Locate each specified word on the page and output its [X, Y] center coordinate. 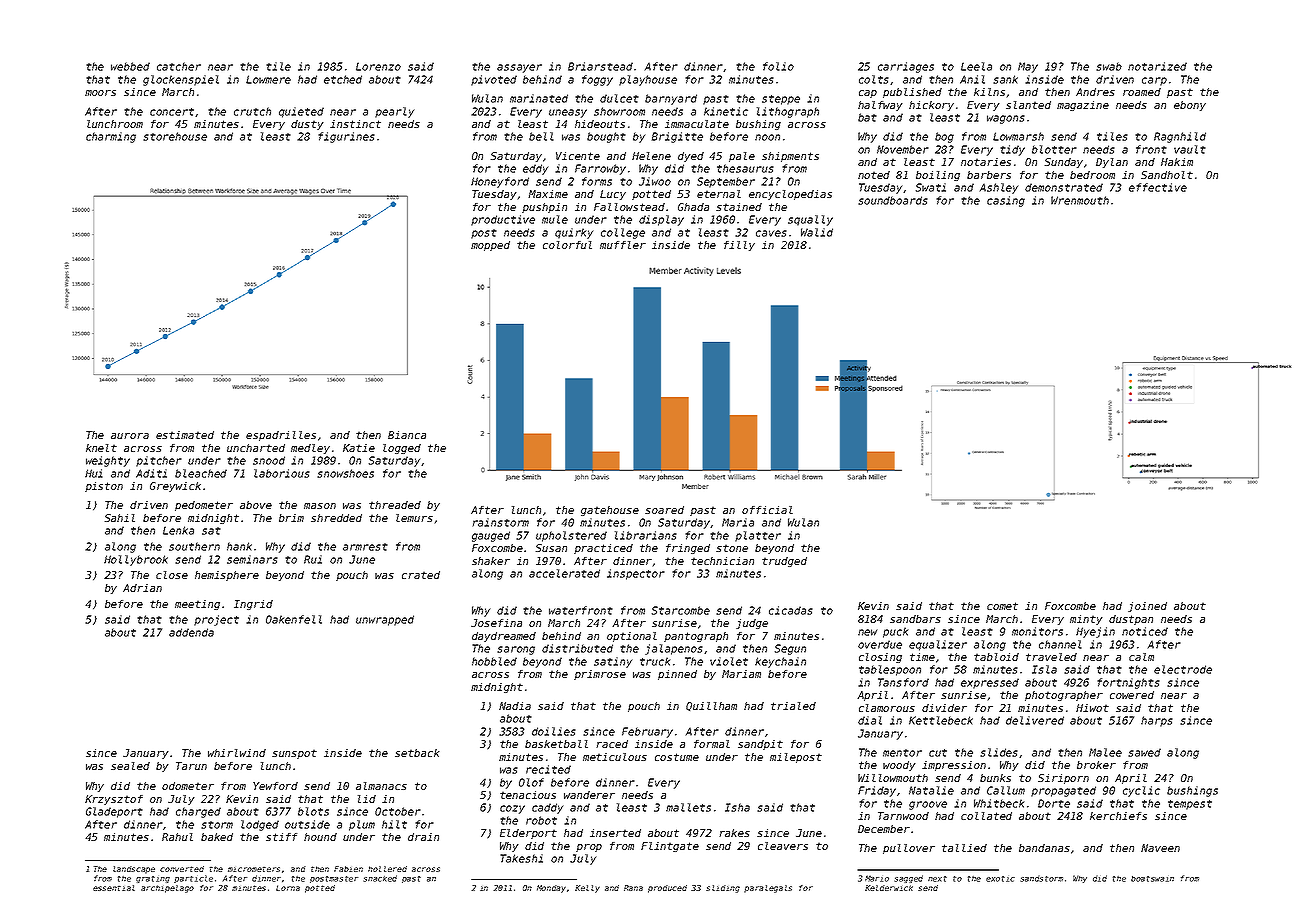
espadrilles [281, 436]
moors [100, 93]
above [256, 505]
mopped [490, 246]
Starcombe [681, 610]
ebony [1190, 106]
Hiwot [1092, 708]
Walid [817, 232]
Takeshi [521, 858]
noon [767, 137]
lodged [260, 825]
